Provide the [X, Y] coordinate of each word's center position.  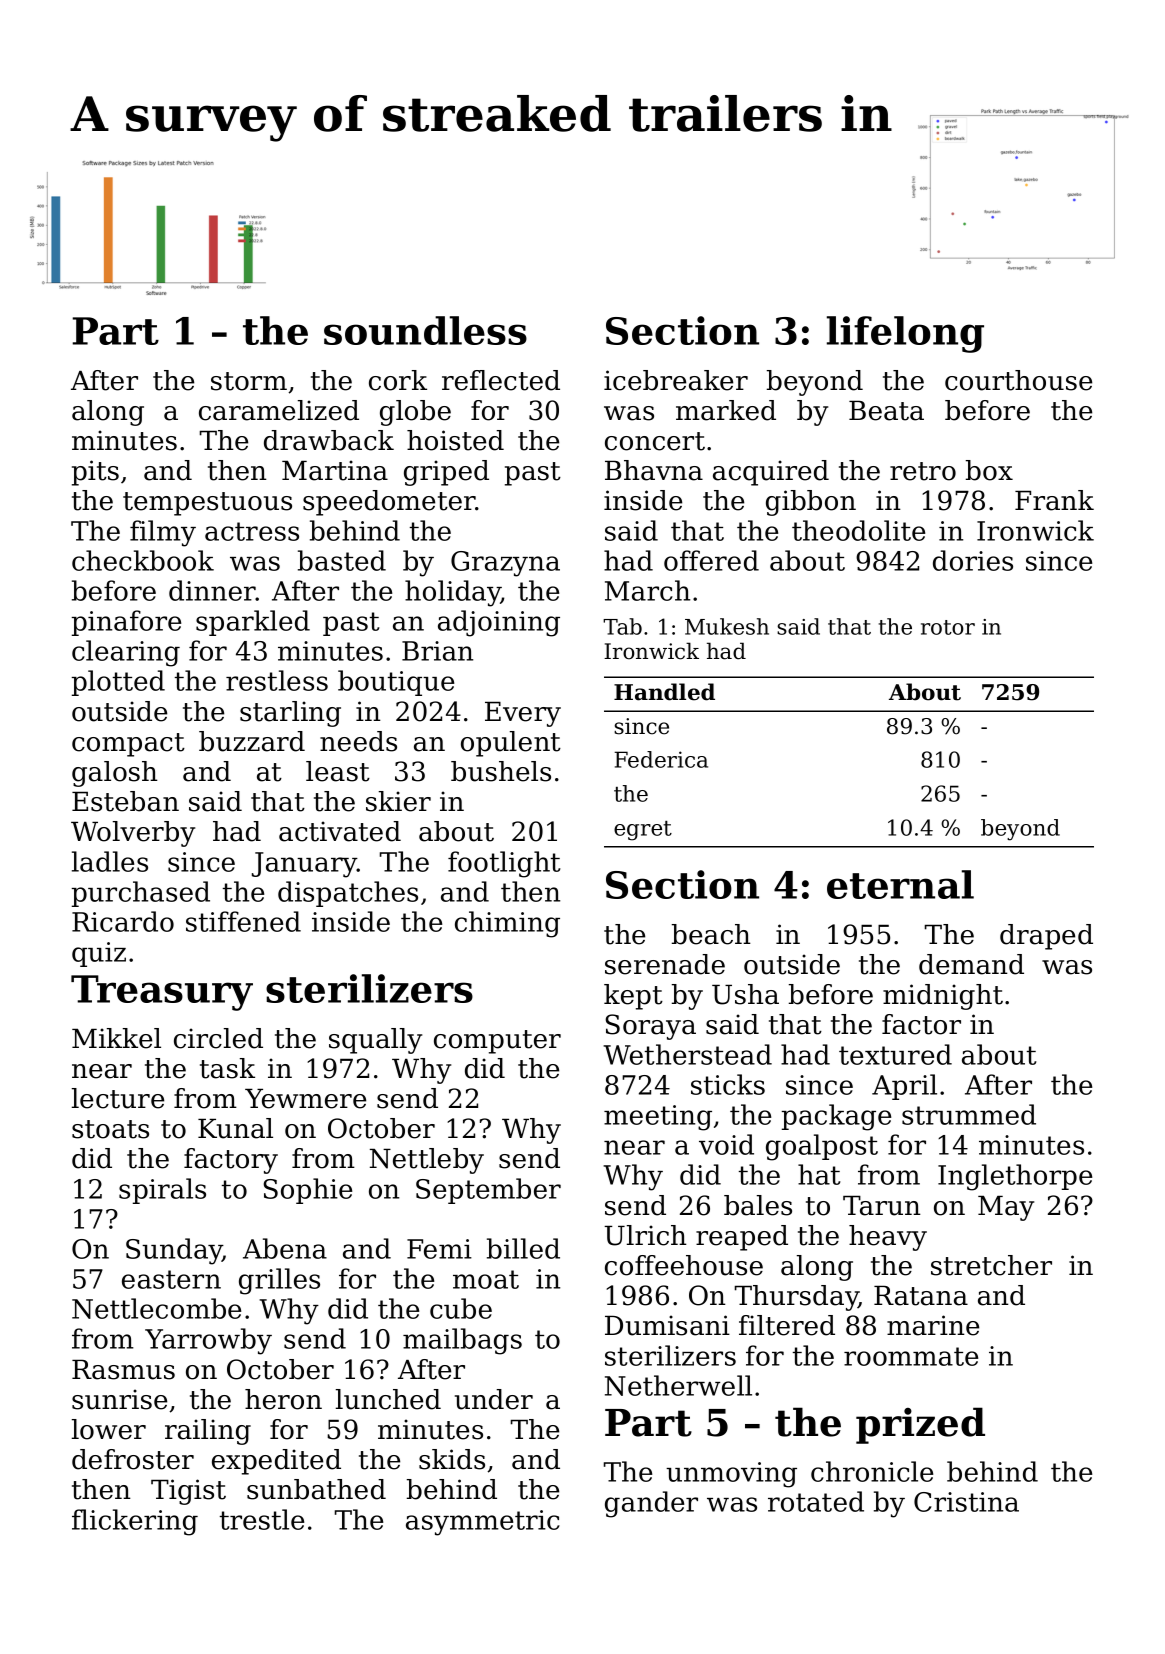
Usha [745, 994]
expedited [276, 1462]
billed [523, 1248]
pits [95, 473]
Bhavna [654, 470]
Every [523, 714]
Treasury [162, 993]
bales [758, 1205]
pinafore [126, 623]
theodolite [858, 530]
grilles [279, 1281]
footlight [504, 864]
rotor [948, 627]
